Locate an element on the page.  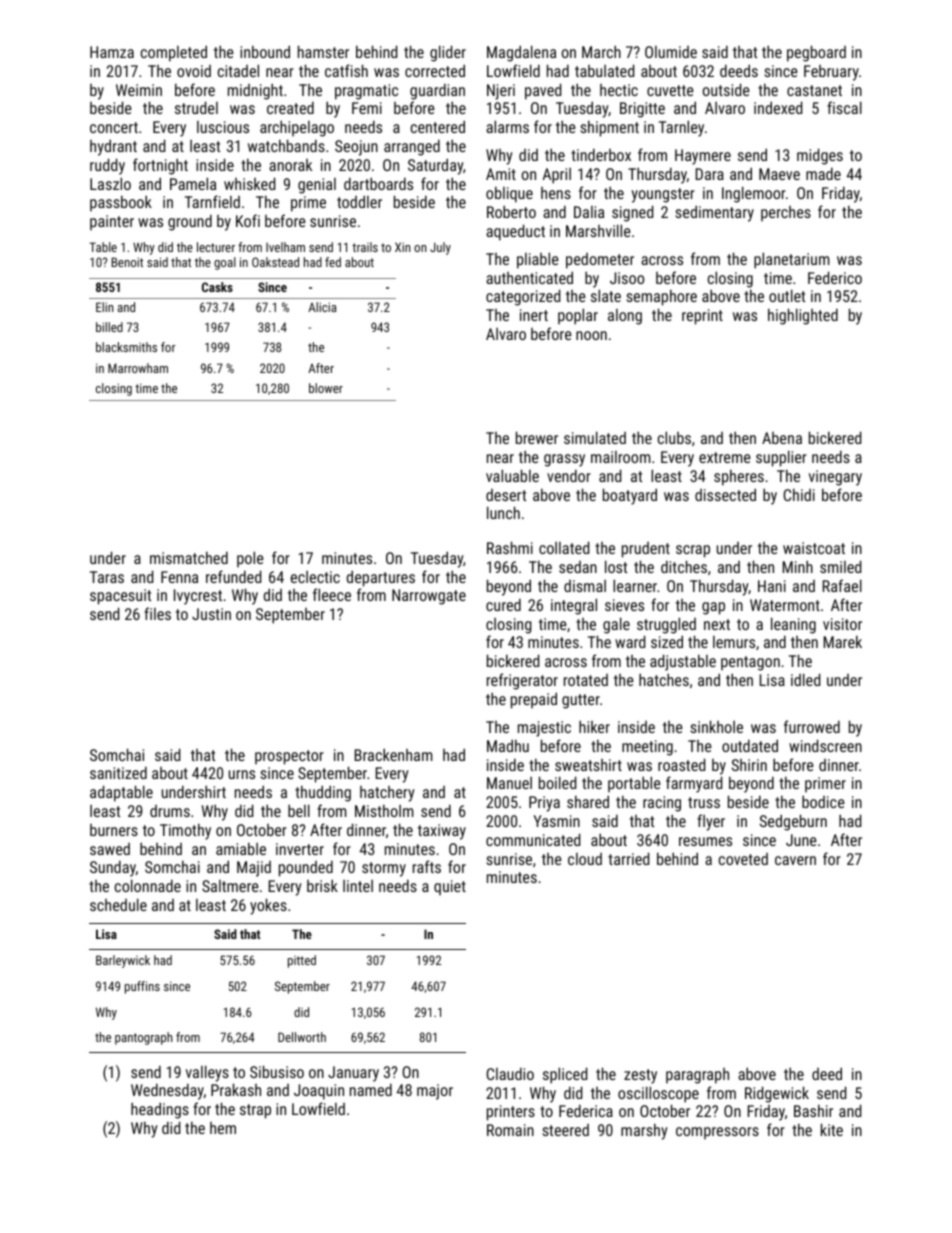
dissected is located at coordinates (725, 494).
